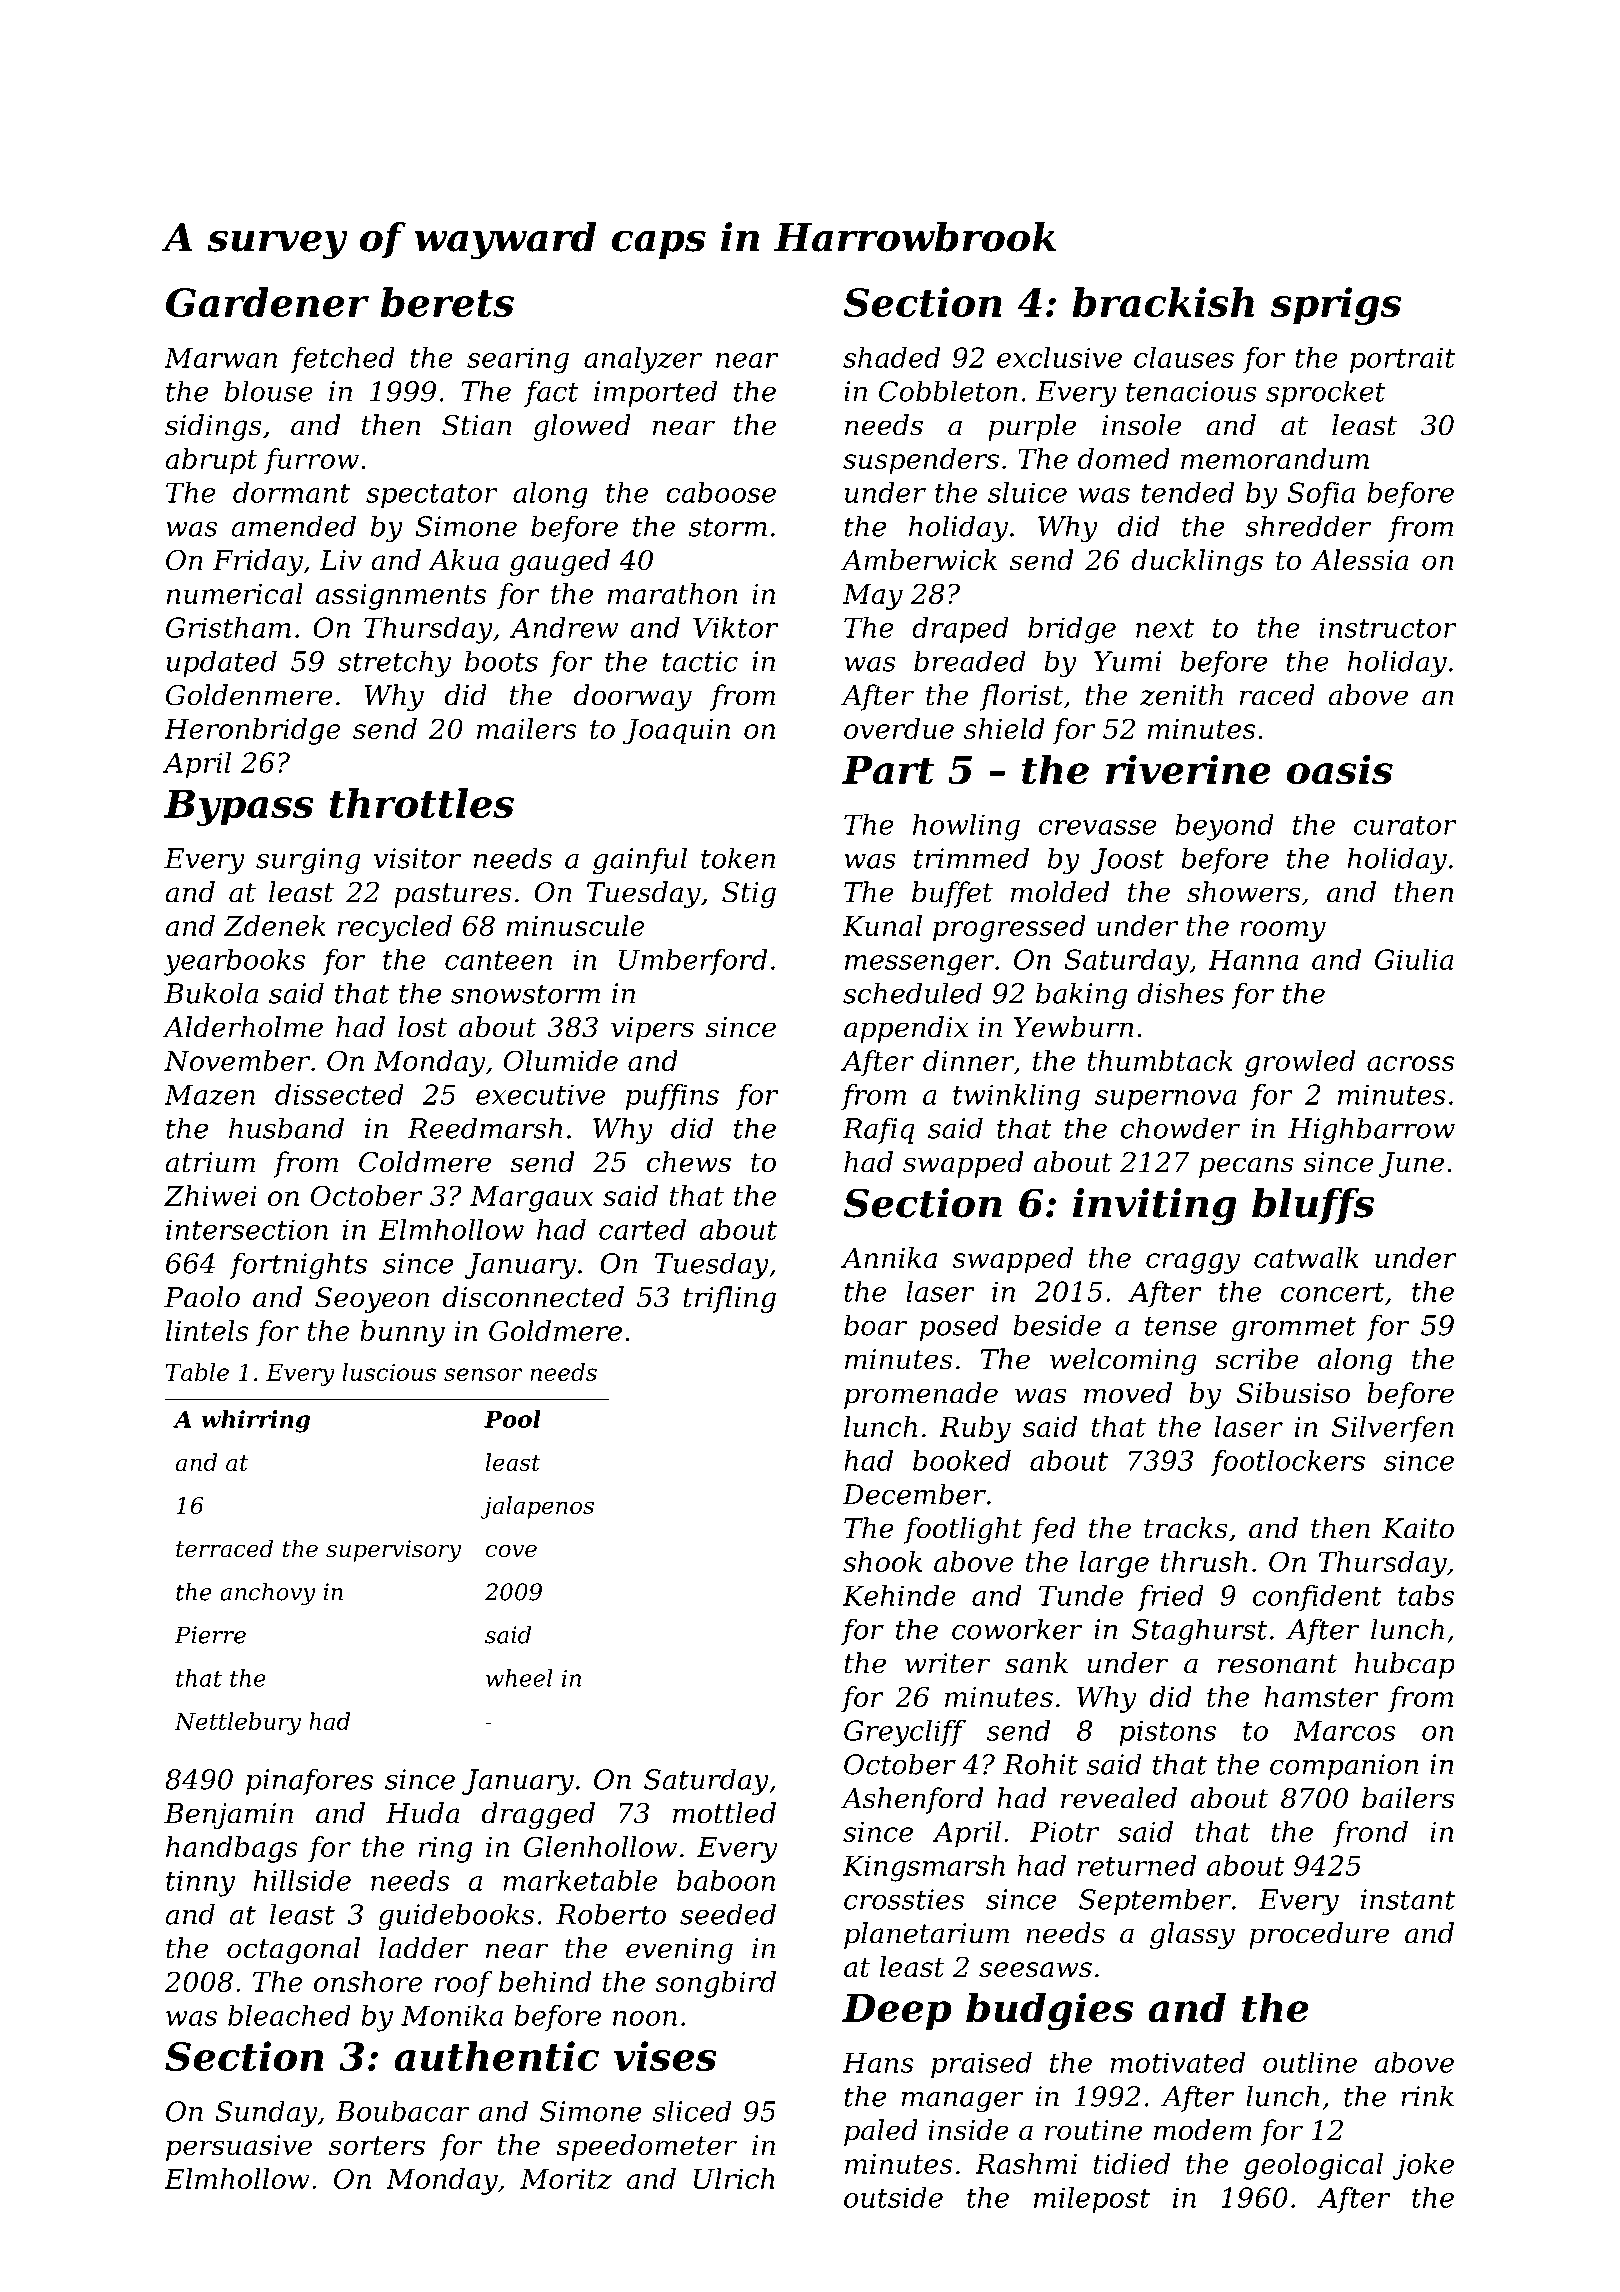  I want to click on tinny, so click(200, 1883).
